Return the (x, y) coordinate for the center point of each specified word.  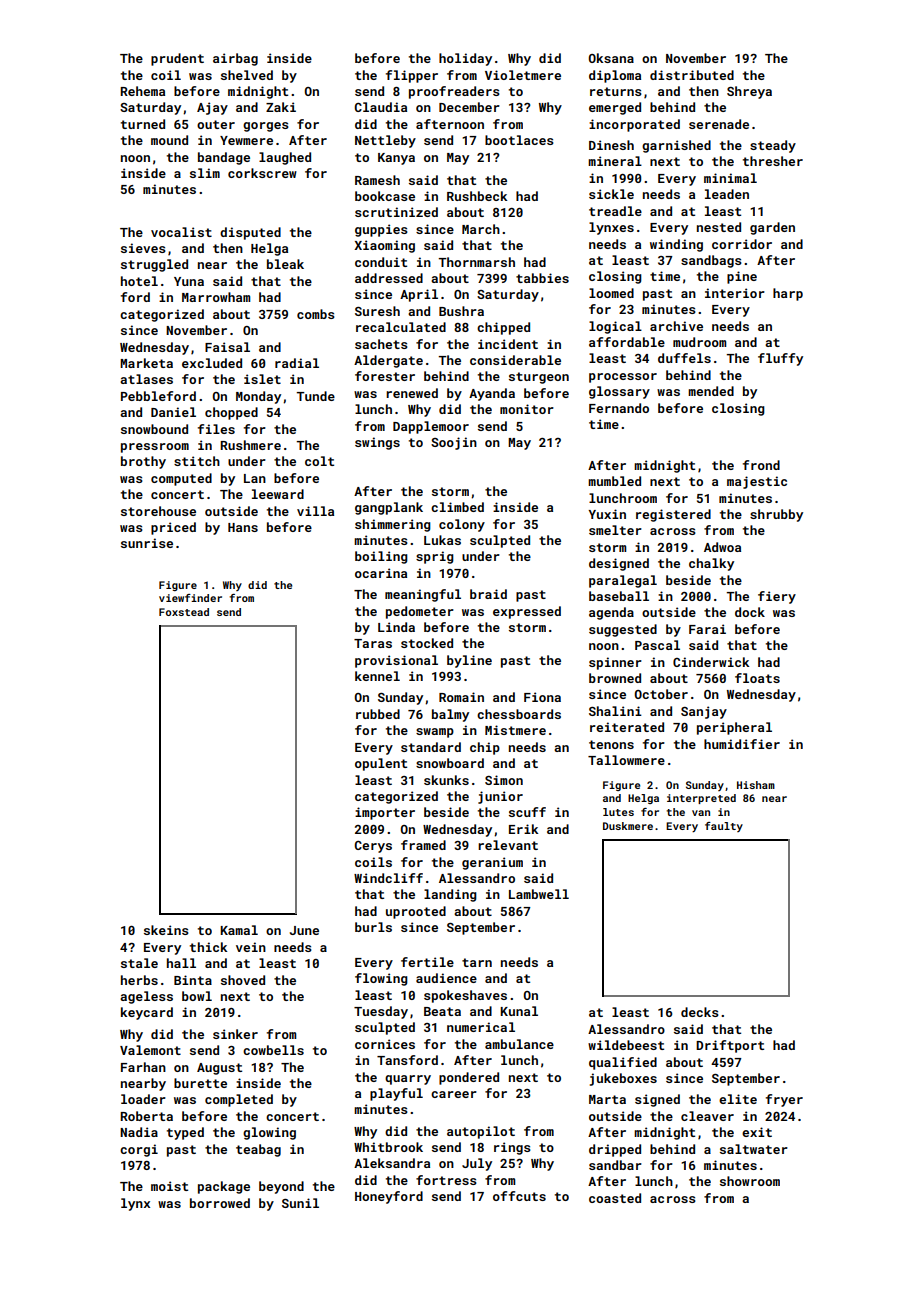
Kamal (239, 930)
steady (773, 146)
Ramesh (377, 180)
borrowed (220, 1203)
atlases (146, 379)
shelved (247, 75)
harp (788, 294)
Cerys (373, 847)
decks (700, 1012)
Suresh (377, 311)
